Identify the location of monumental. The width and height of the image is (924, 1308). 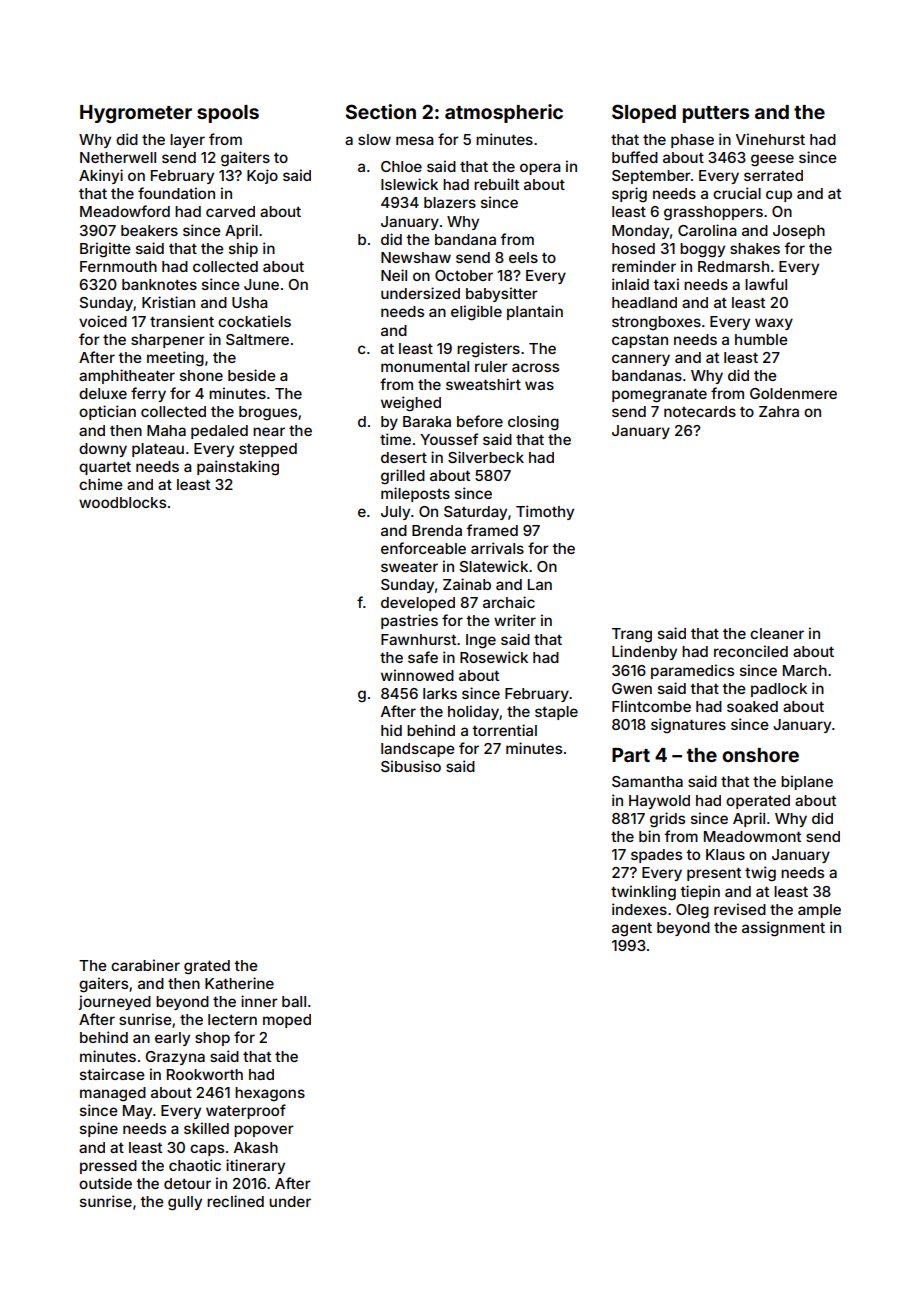
(425, 366).
